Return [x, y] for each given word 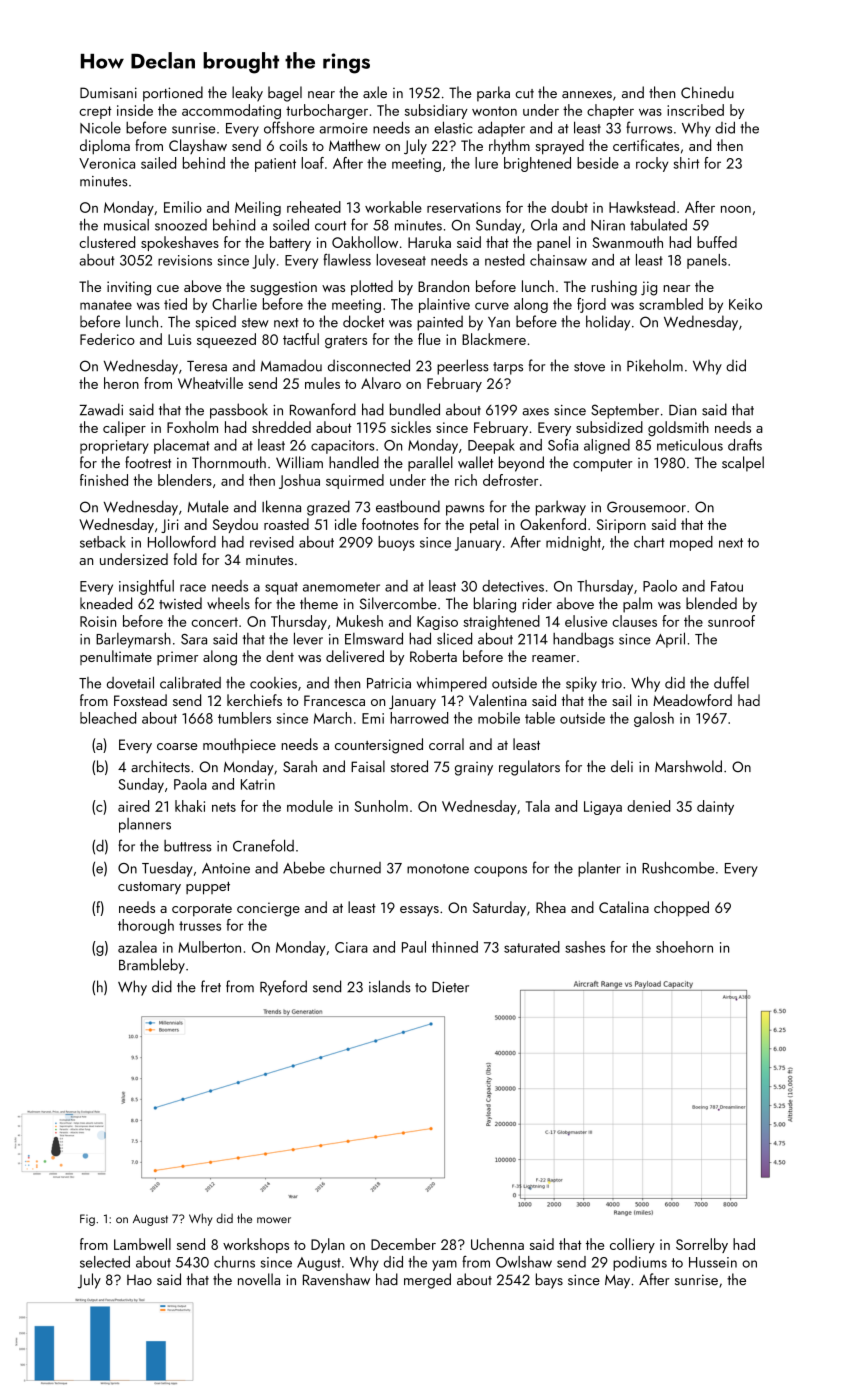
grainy [474, 769]
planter [599, 869]
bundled [415, 409]
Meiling [258, 208]
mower [274, 1220]
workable [393, 207]
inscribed [695, 110]
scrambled [671, 304]
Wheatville [210, 383]
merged [427, 1281]
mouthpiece [239, 745]
